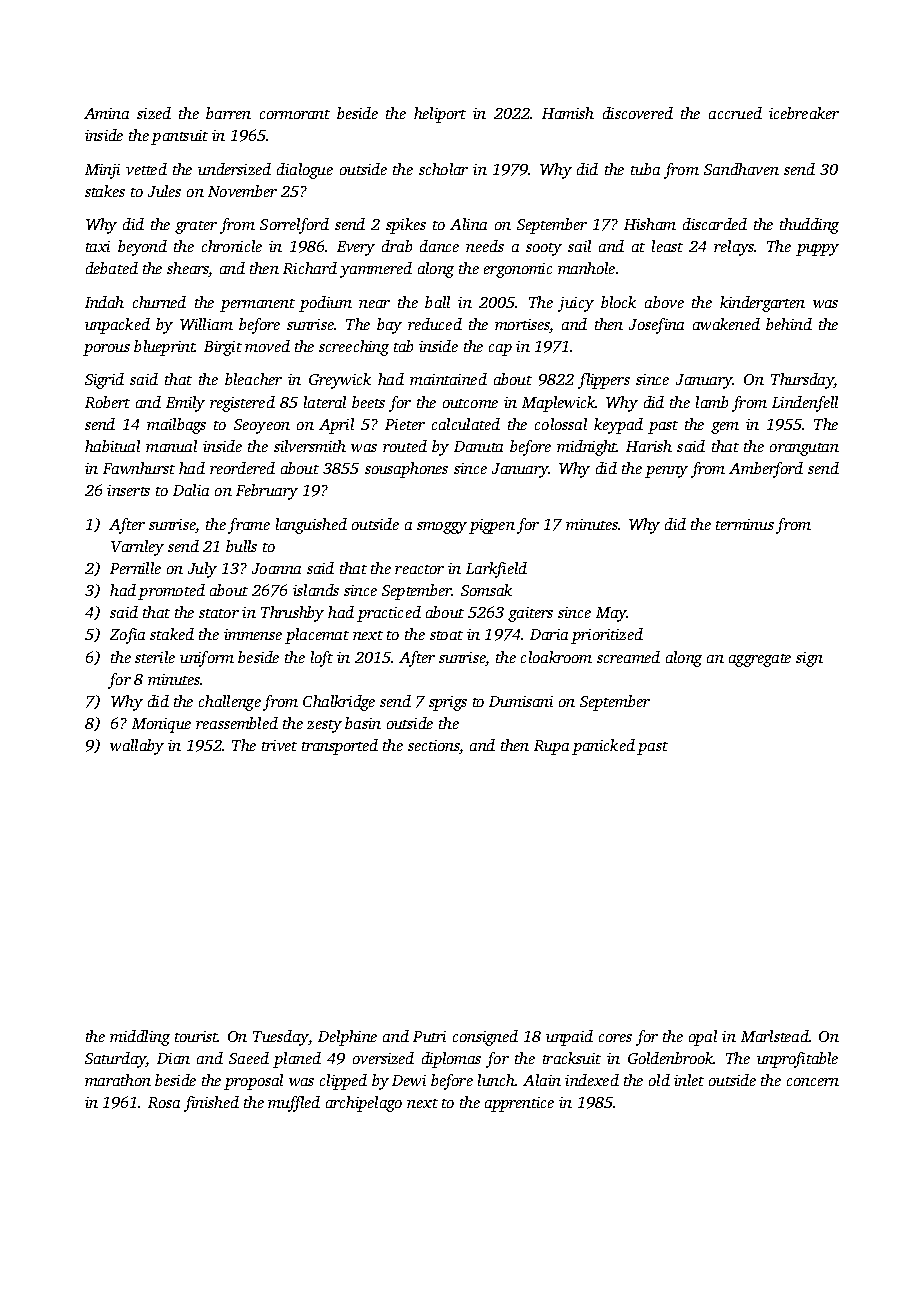 The image size is (924, 1308). What do you see at coordinates (470, 403) in the screenshot?
I see `outcome` at bounding box center [470, 403].
